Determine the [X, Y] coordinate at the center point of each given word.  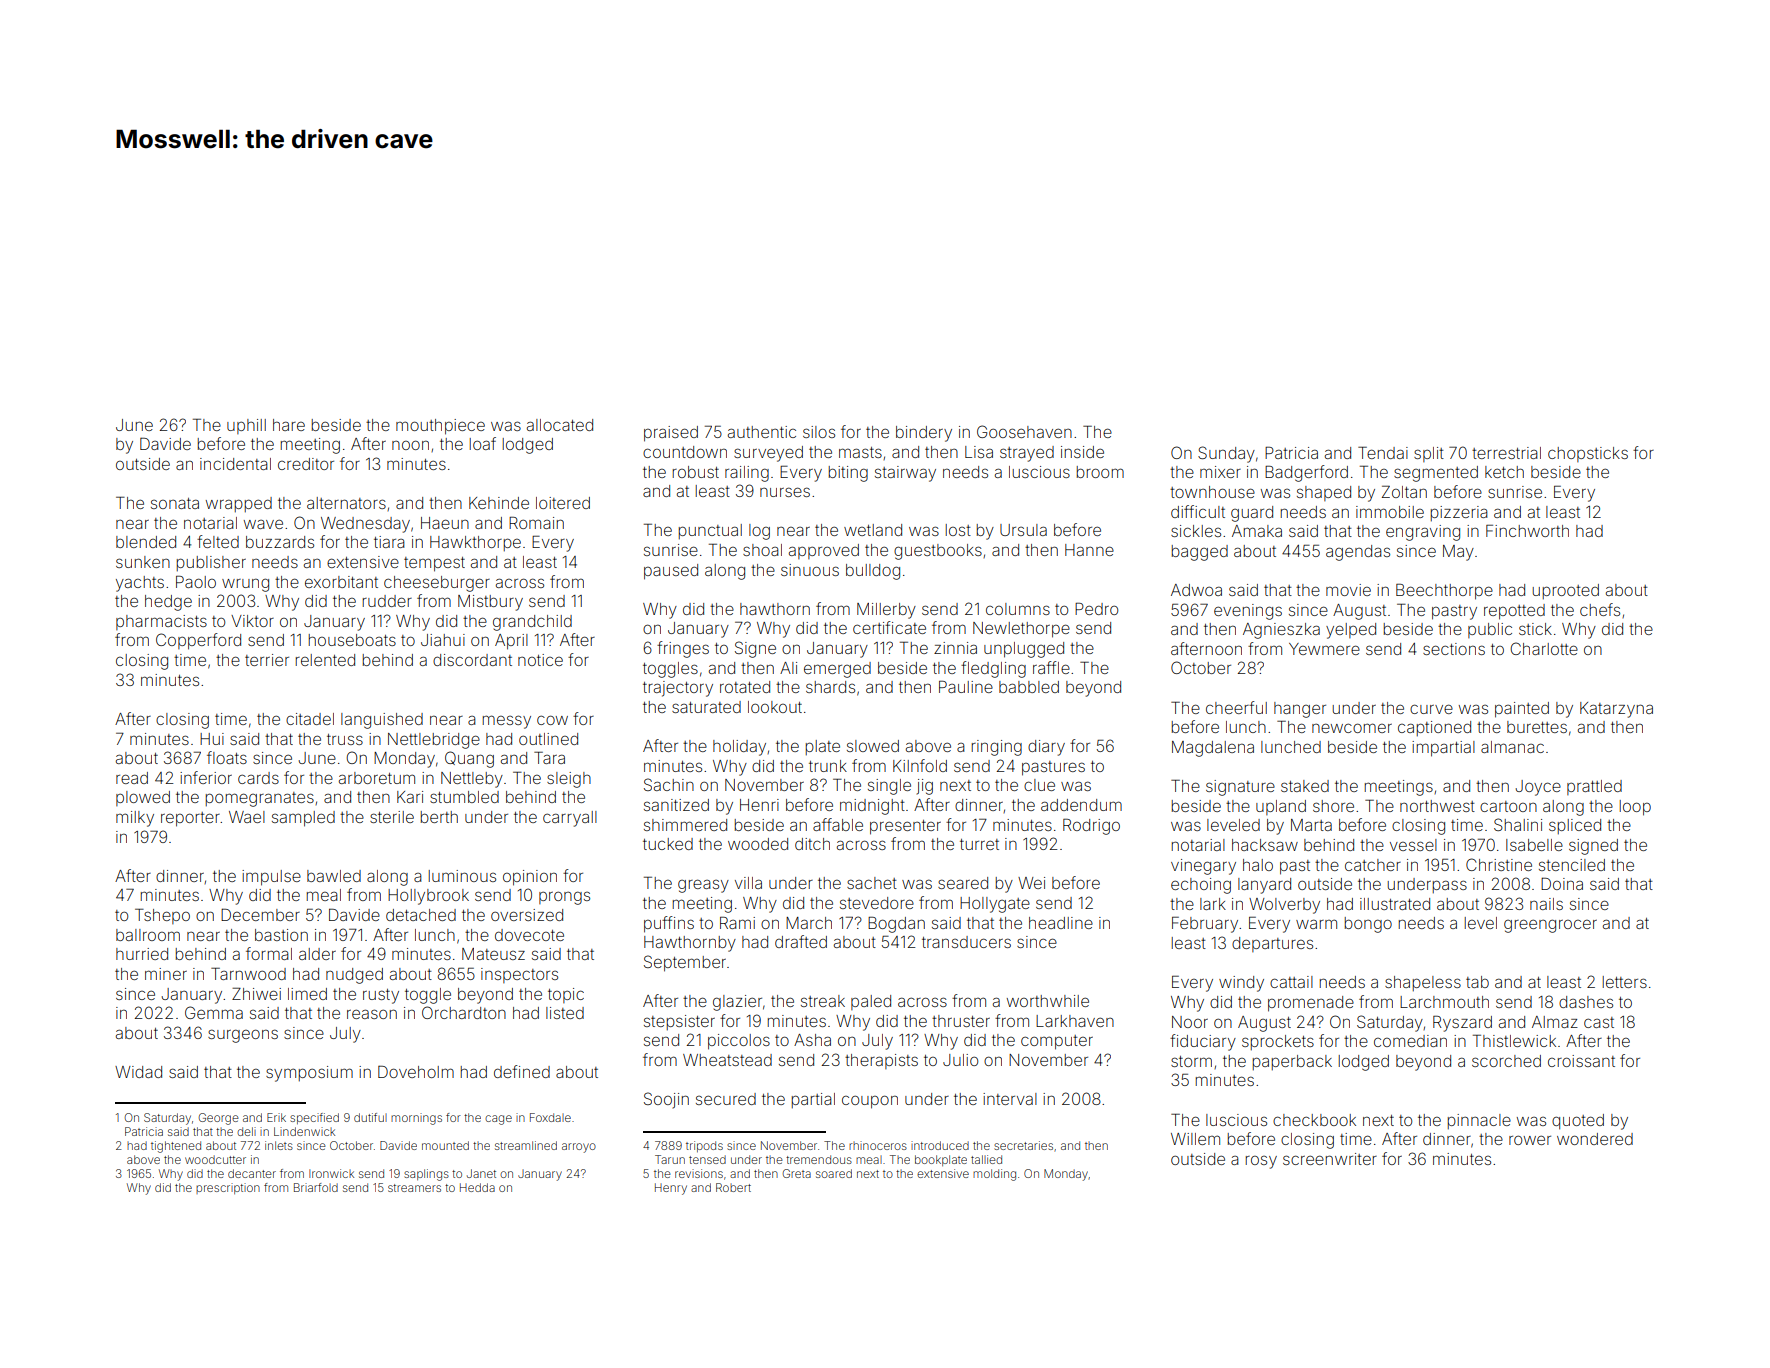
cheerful [1236, 707]
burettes [1537, 727]
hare [289, 425]
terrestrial [1506, 453]
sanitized [676, 805]
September [685, 963]
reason [372, 1014]
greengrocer [1550, 926]
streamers [414, 1188]
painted [1522, 710]
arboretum [377, 778]
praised [671, 434]
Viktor [252, 621]
